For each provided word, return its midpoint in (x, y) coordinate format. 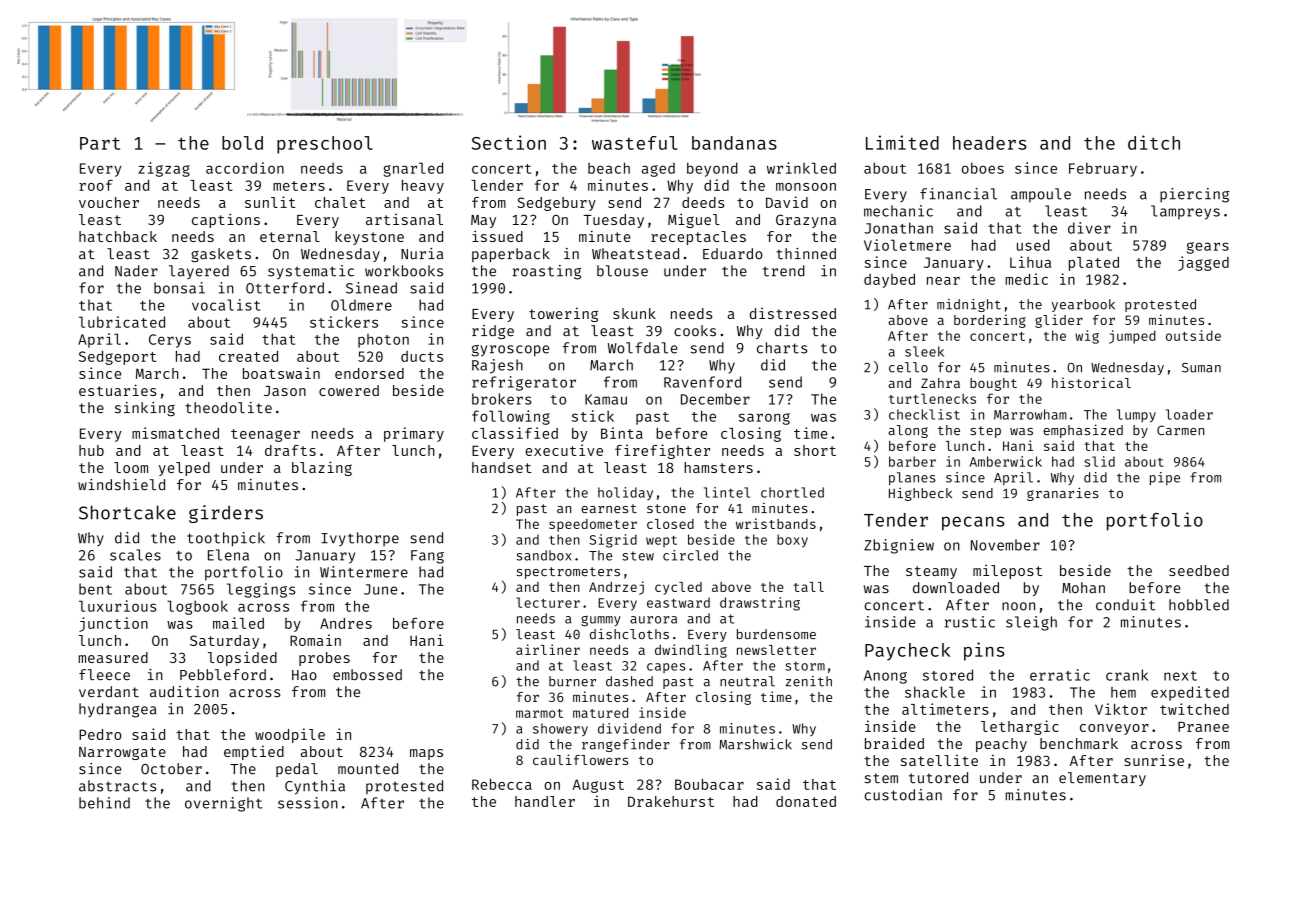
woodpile (290, 735)
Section (509, 142)
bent (95, 589)
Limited (902, 142)
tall (808, 587)
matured (600, 712)
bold (242, 143)
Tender (896, 520)
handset (502, 467)
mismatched (175, 433)
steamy (931, 572)
